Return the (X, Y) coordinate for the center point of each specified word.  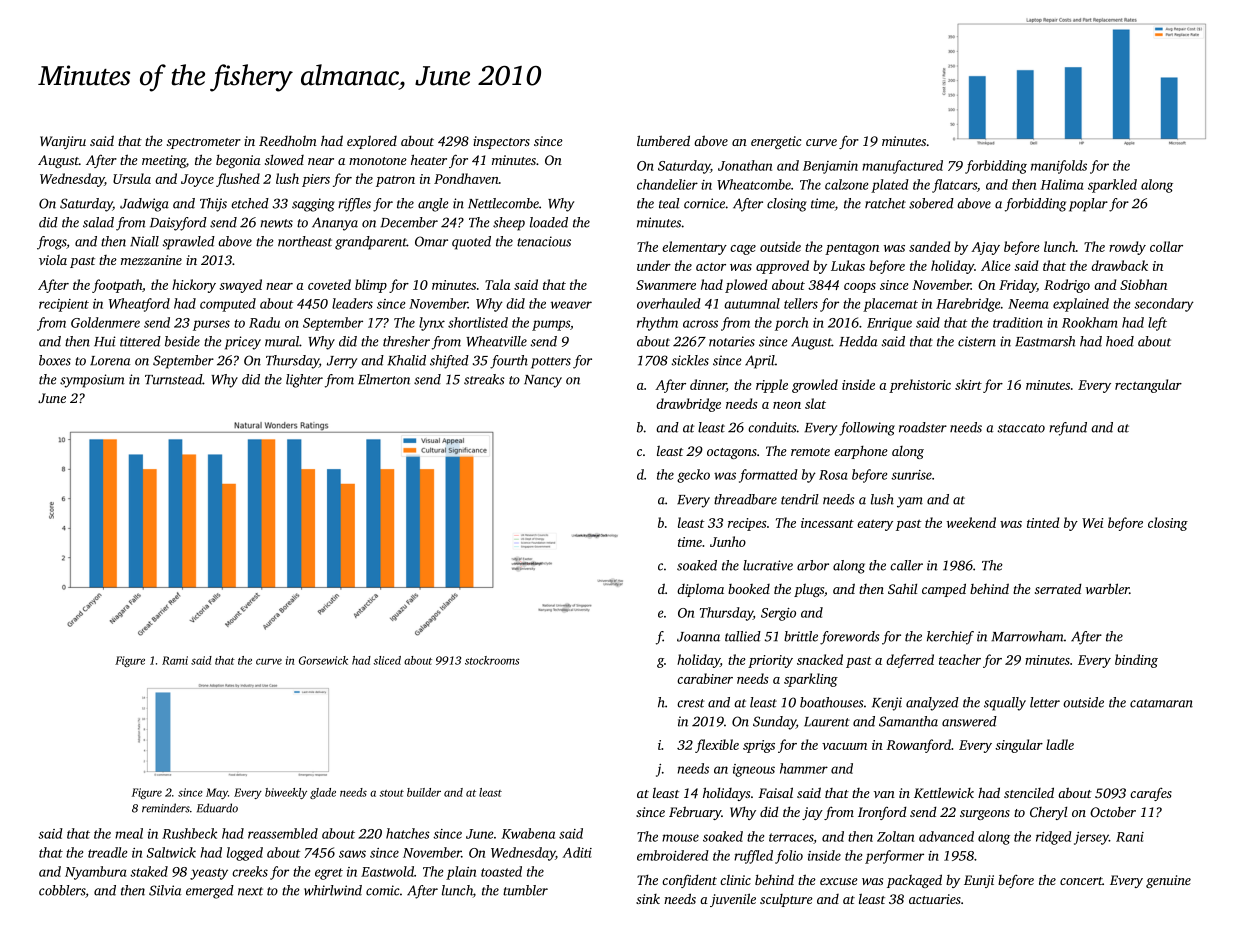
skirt (968, 384)
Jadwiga (144, 205)
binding (1136, 661)
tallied (743, 636)
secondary (1164, 305)
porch (791, 324)
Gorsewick (323, 660)
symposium (92, 381)
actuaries (935, 899)
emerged (210, 892)
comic (383, 890)
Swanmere (666, 285)
